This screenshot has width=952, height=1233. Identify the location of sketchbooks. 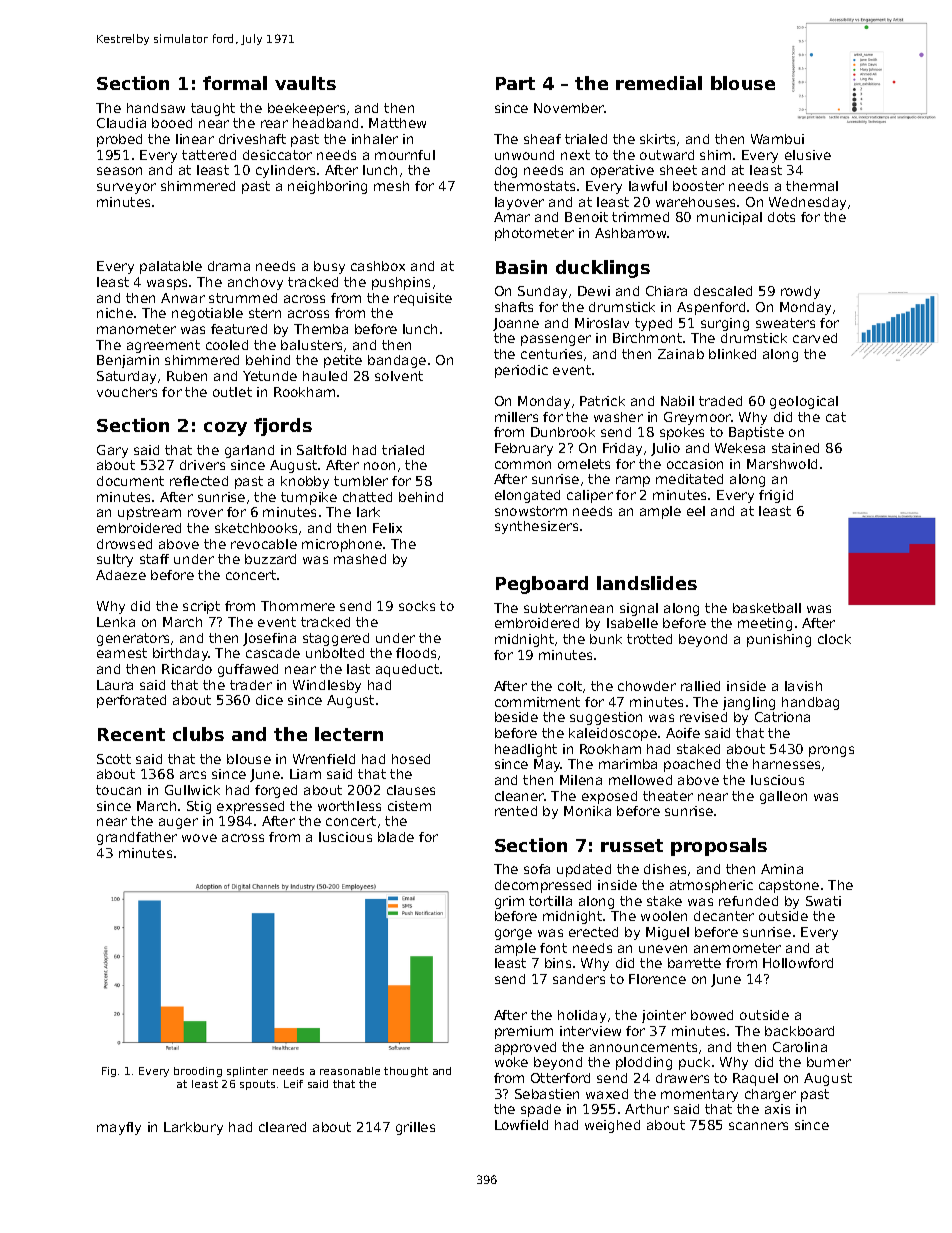
(256, 528).
